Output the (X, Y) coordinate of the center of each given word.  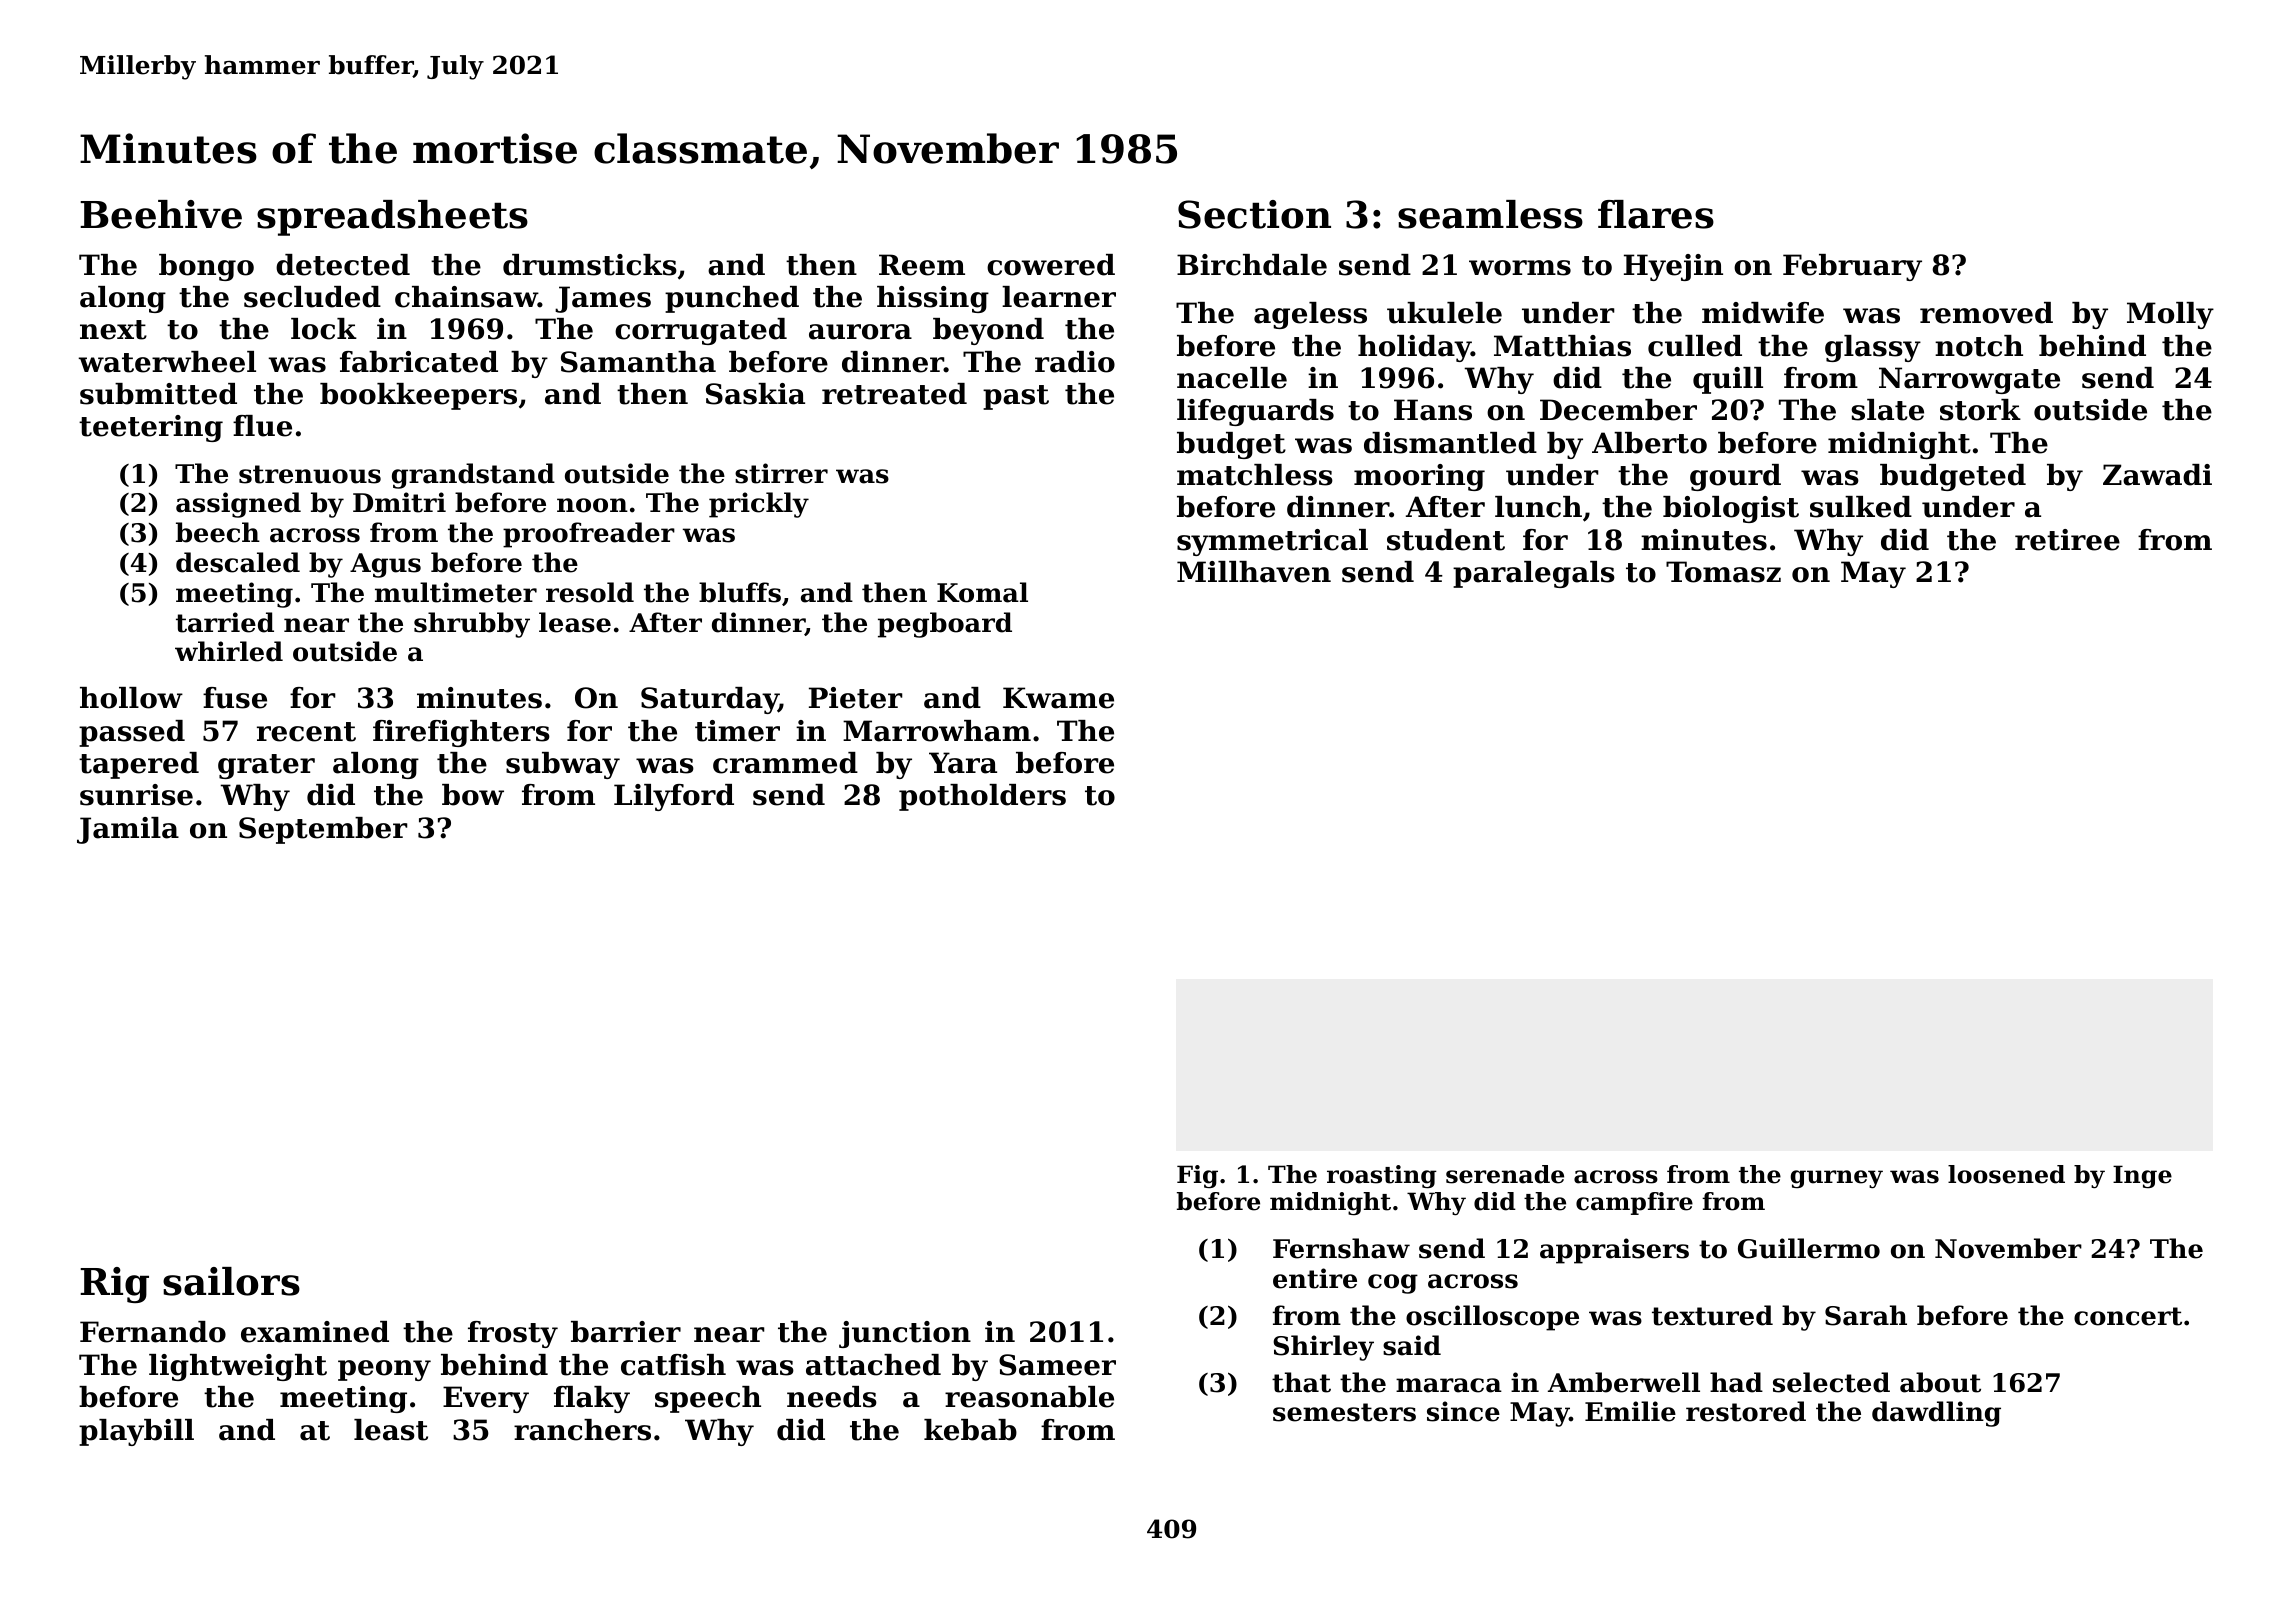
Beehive (161, 214)
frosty (513, 1334)
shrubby (472, 625)
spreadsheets (392, 218)
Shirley (1323, 1348)
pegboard (945, 625)
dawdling (1936, 1414)
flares (1656, 214)
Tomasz (1723, 572)
